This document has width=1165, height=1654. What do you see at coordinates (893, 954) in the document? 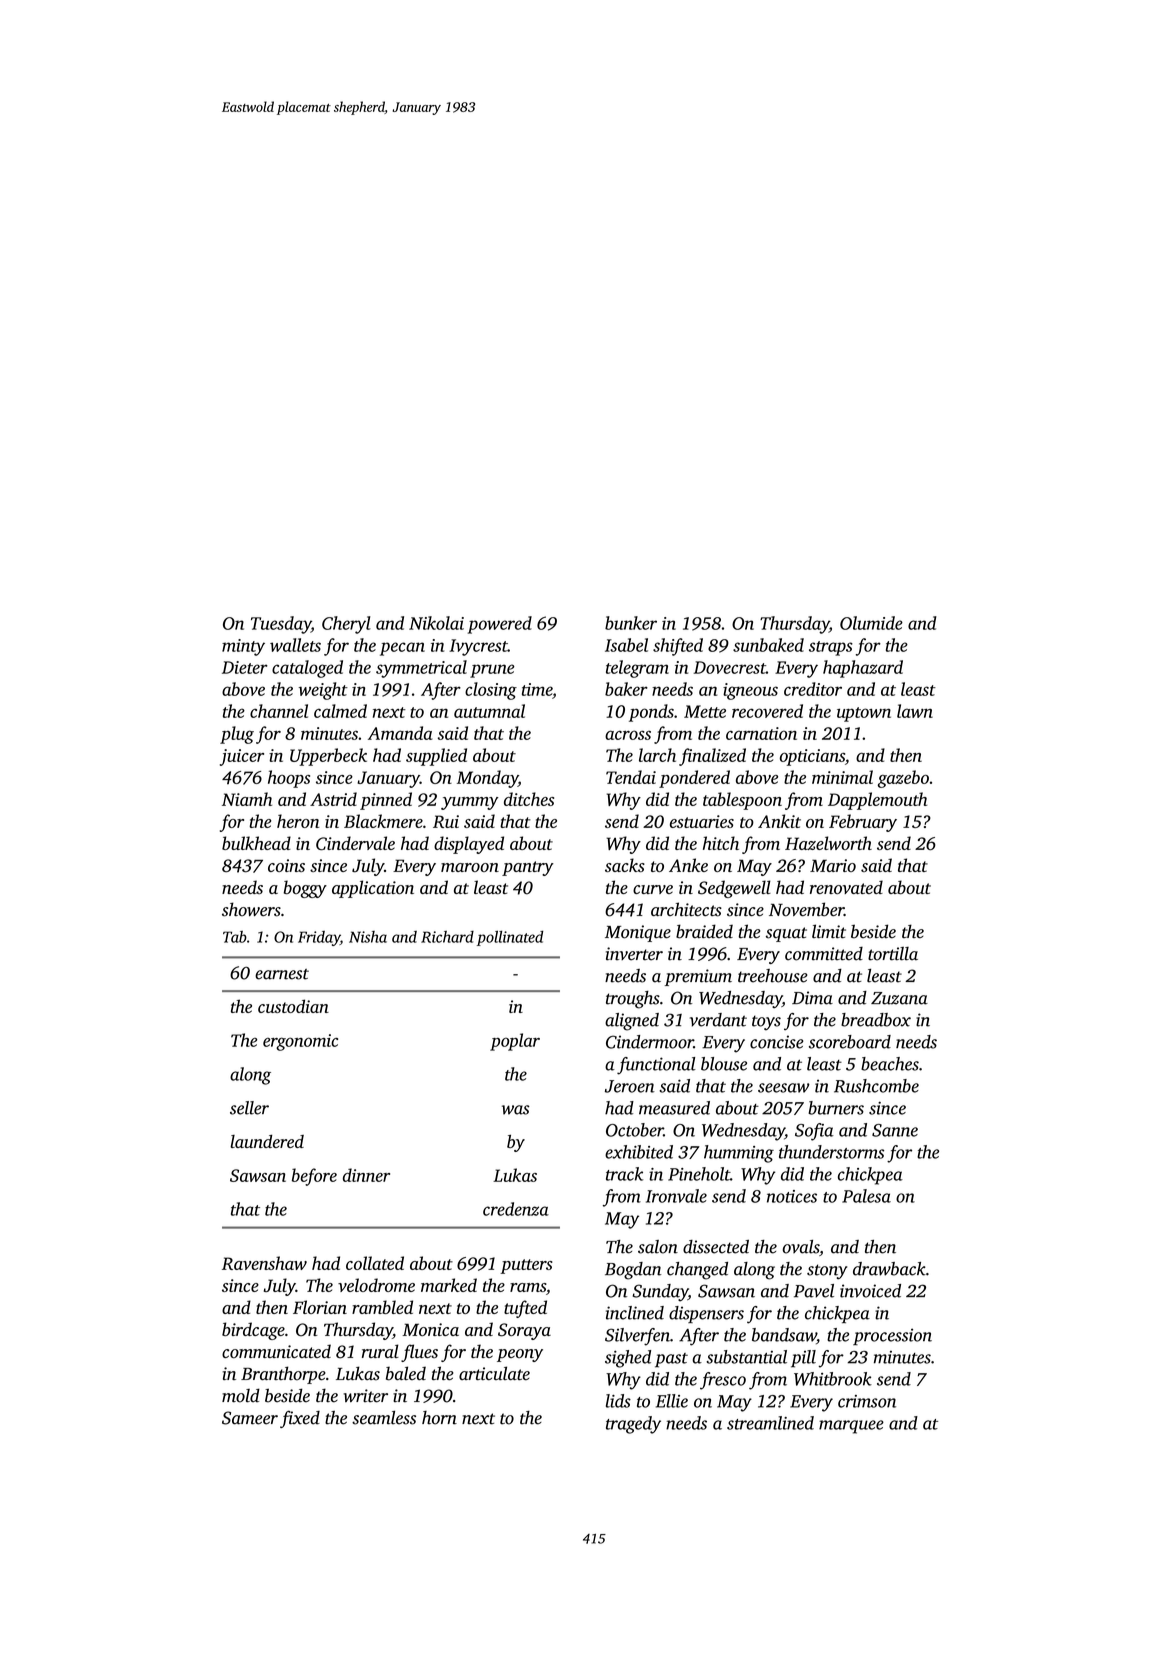
I see `tortilla` at bounding box center [893, 954].
